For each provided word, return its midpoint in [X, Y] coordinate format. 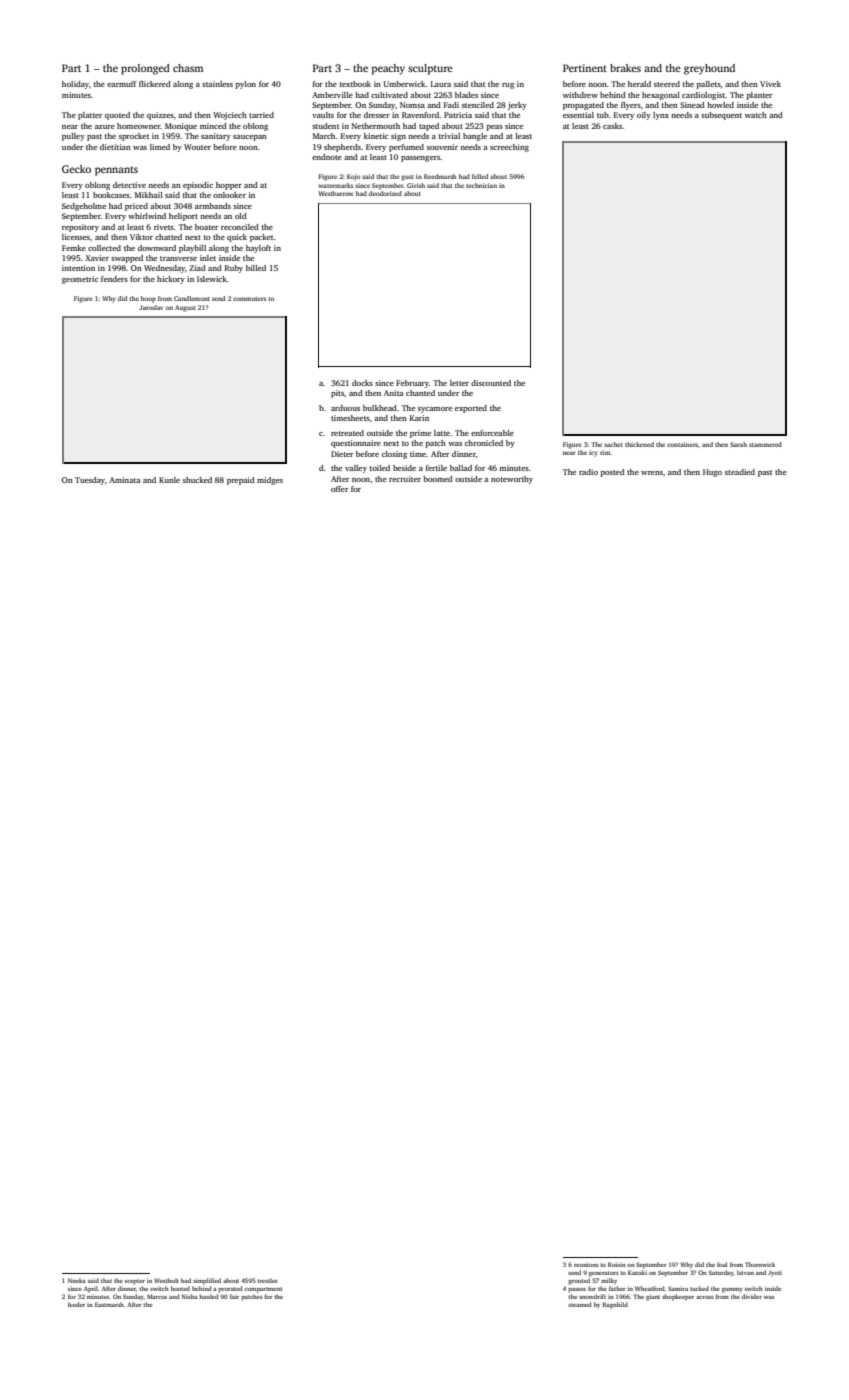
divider [752, 1296]
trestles [267, 1280]
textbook [355, 84]
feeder [76, 1304]
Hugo [712, 473]
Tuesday [90, 481]
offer [339, 489]
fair [234, 1296]
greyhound [709, 69]
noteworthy [512, 480]
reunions [586, 1264]
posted [612, 473]
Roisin [617, 1264]
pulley [73, 137]
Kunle [169, 480]
